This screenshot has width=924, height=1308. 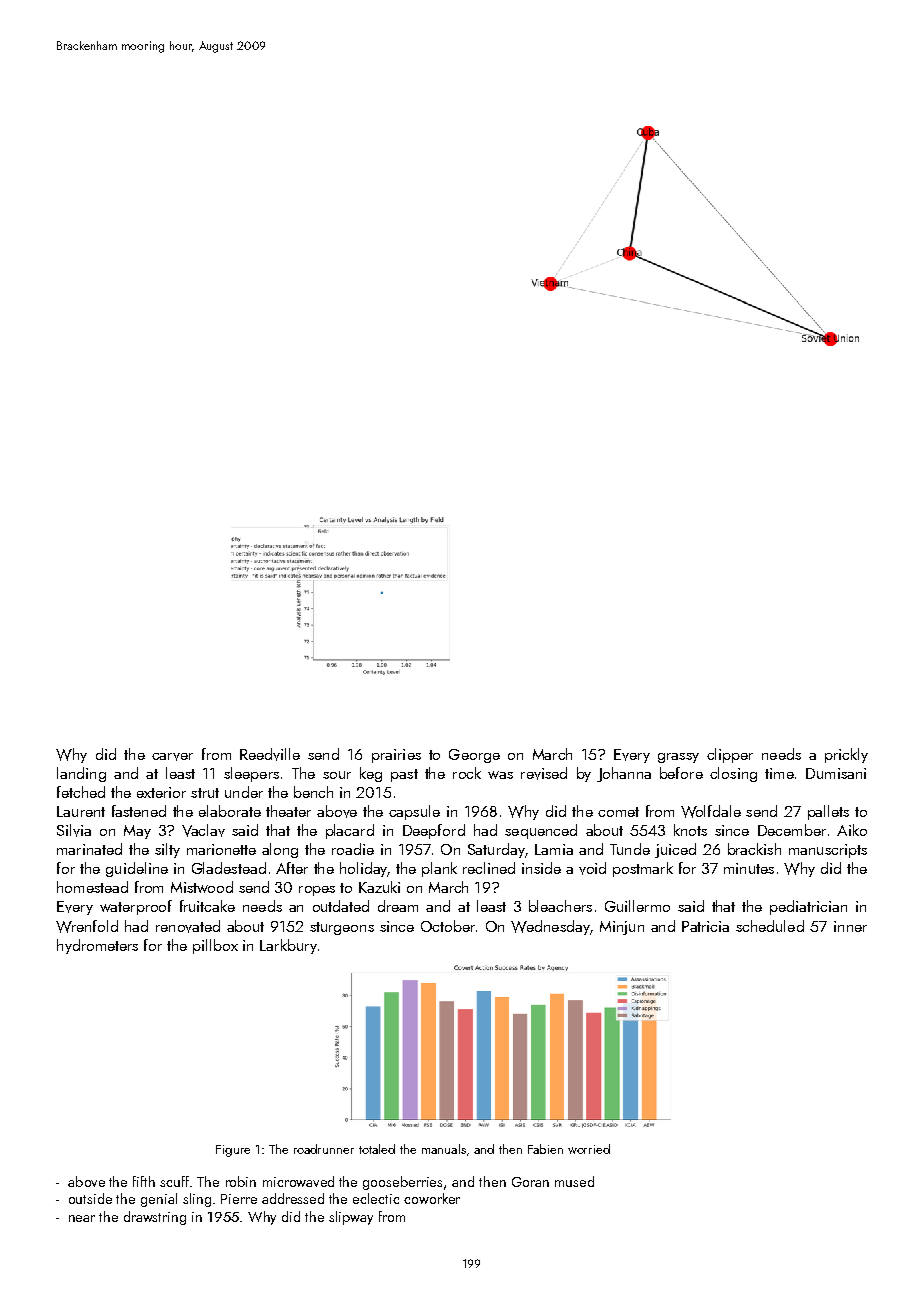 What do you see at coordinates (377, 1149) in the screenshot?
I see `totaled` at bounding box center [377, 1149].
